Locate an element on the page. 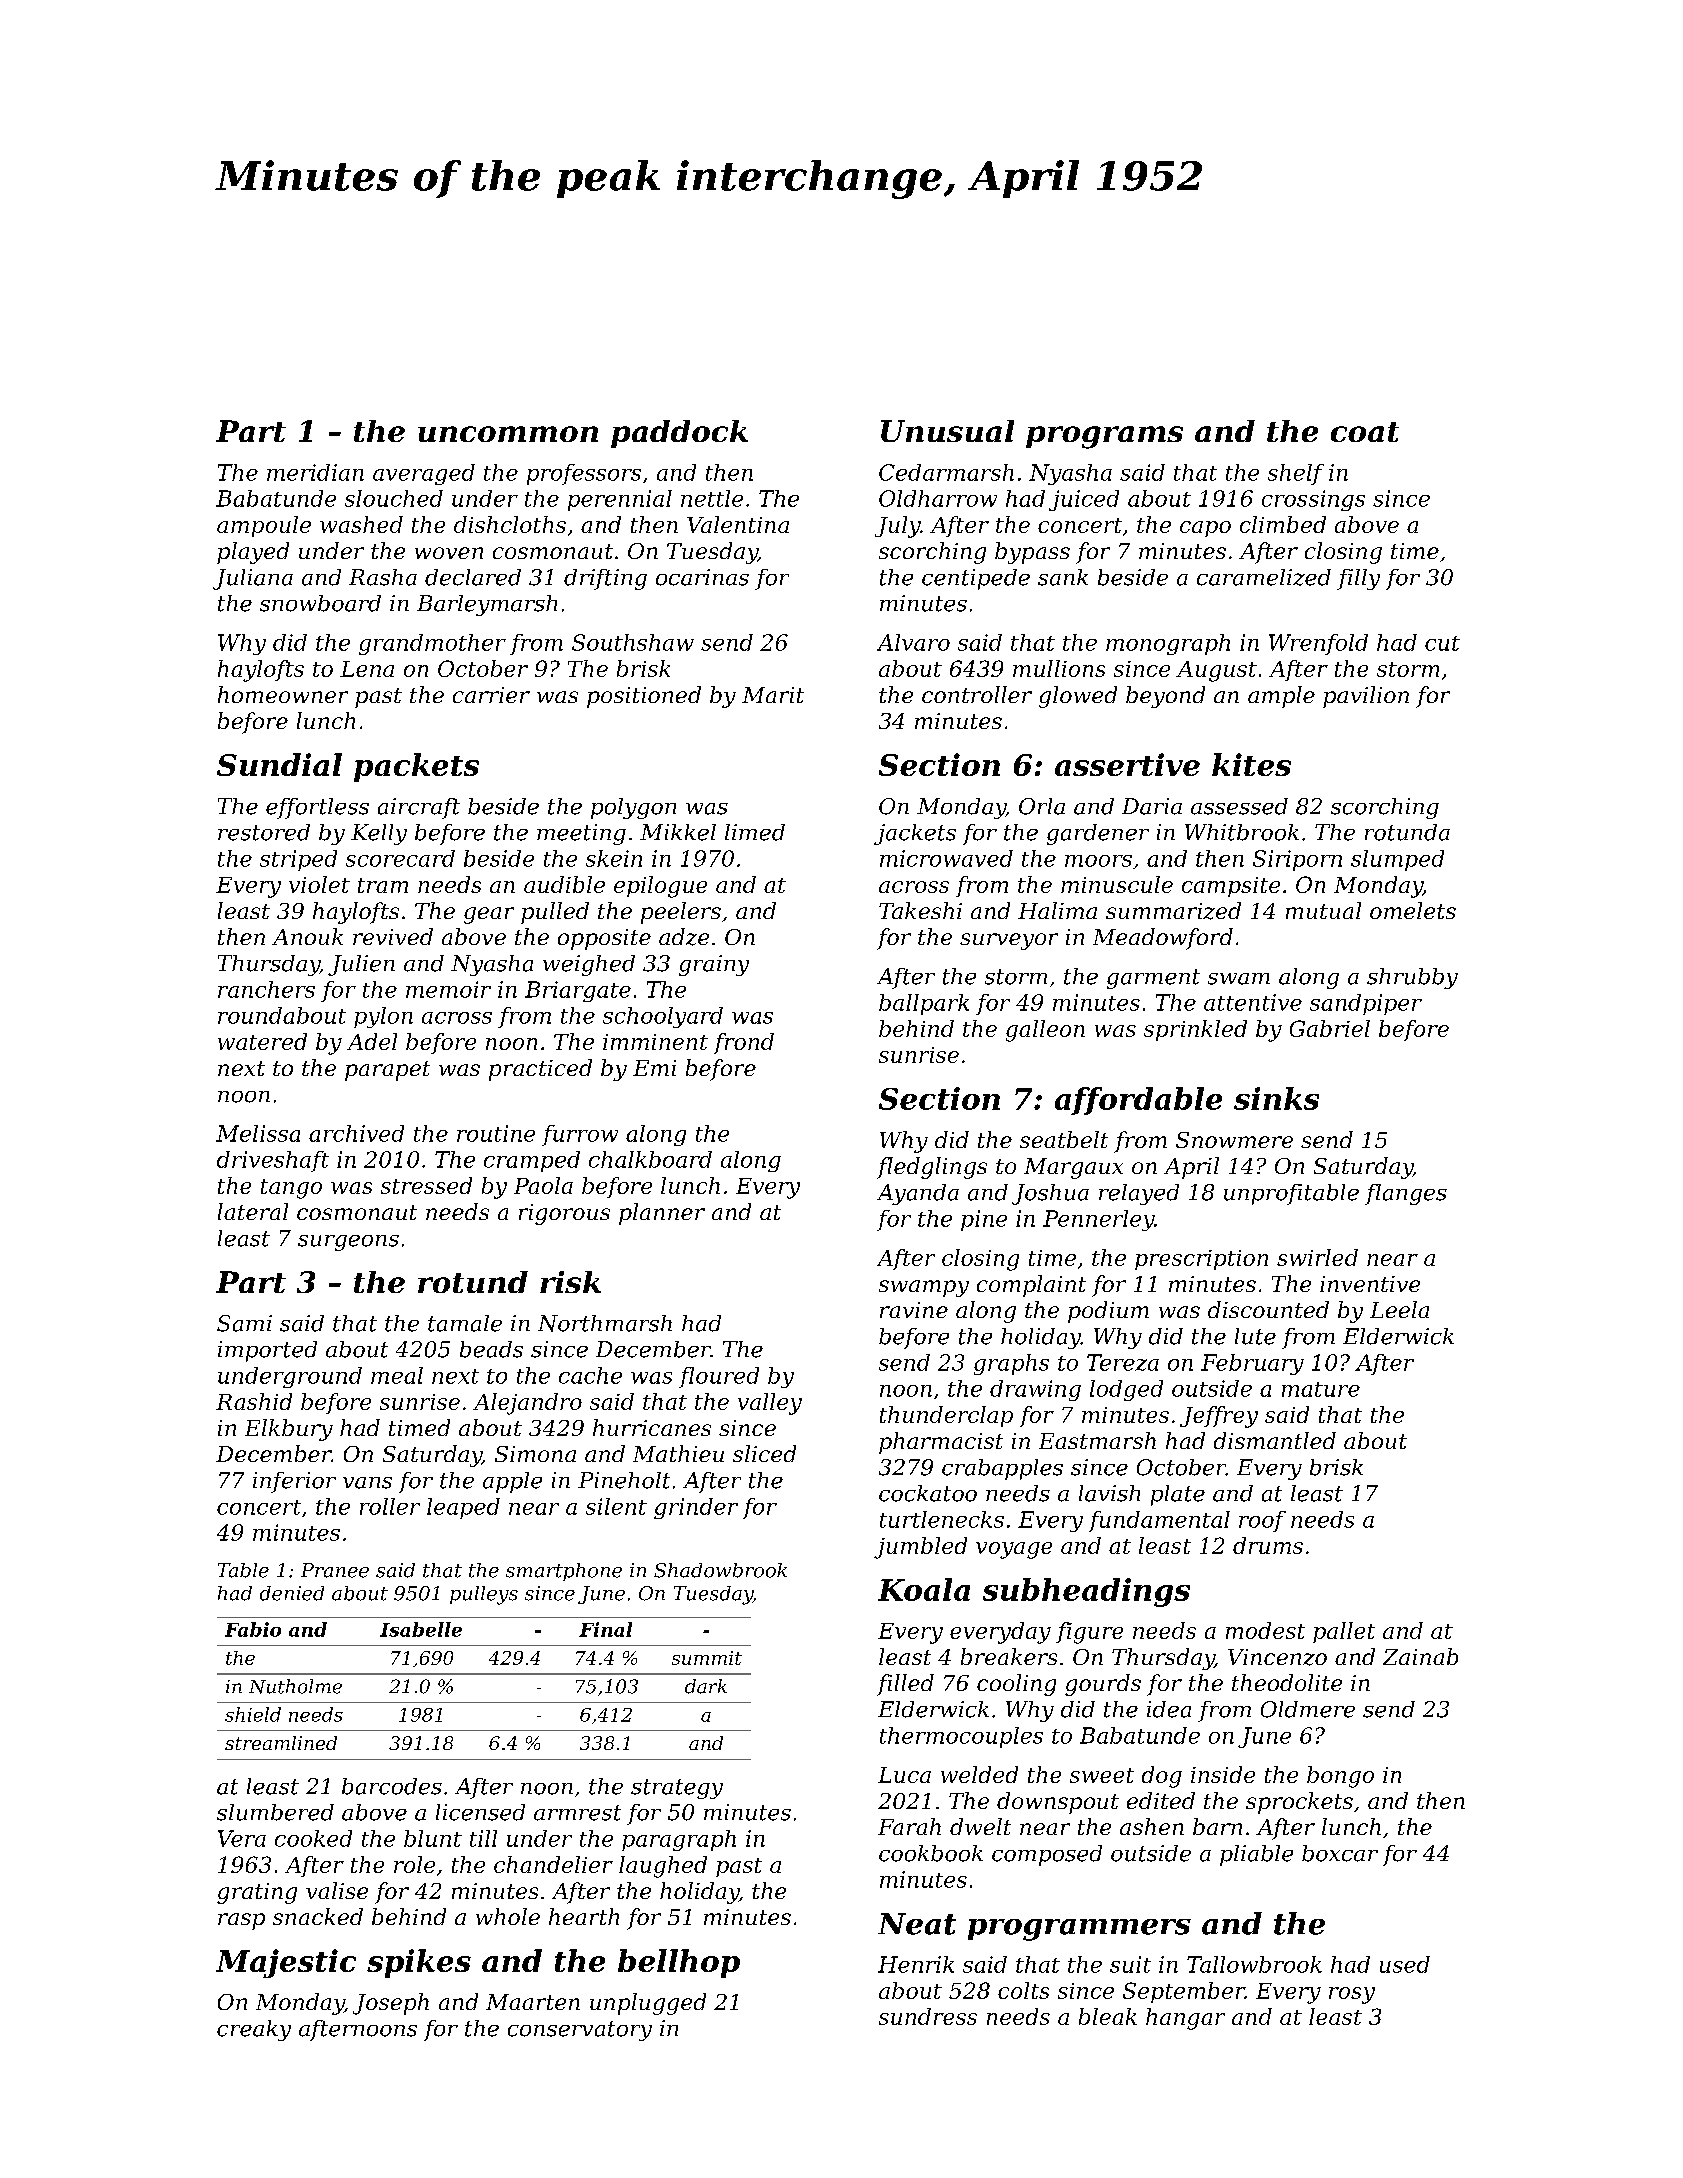  capo is located at coordinates (1205, 529).
